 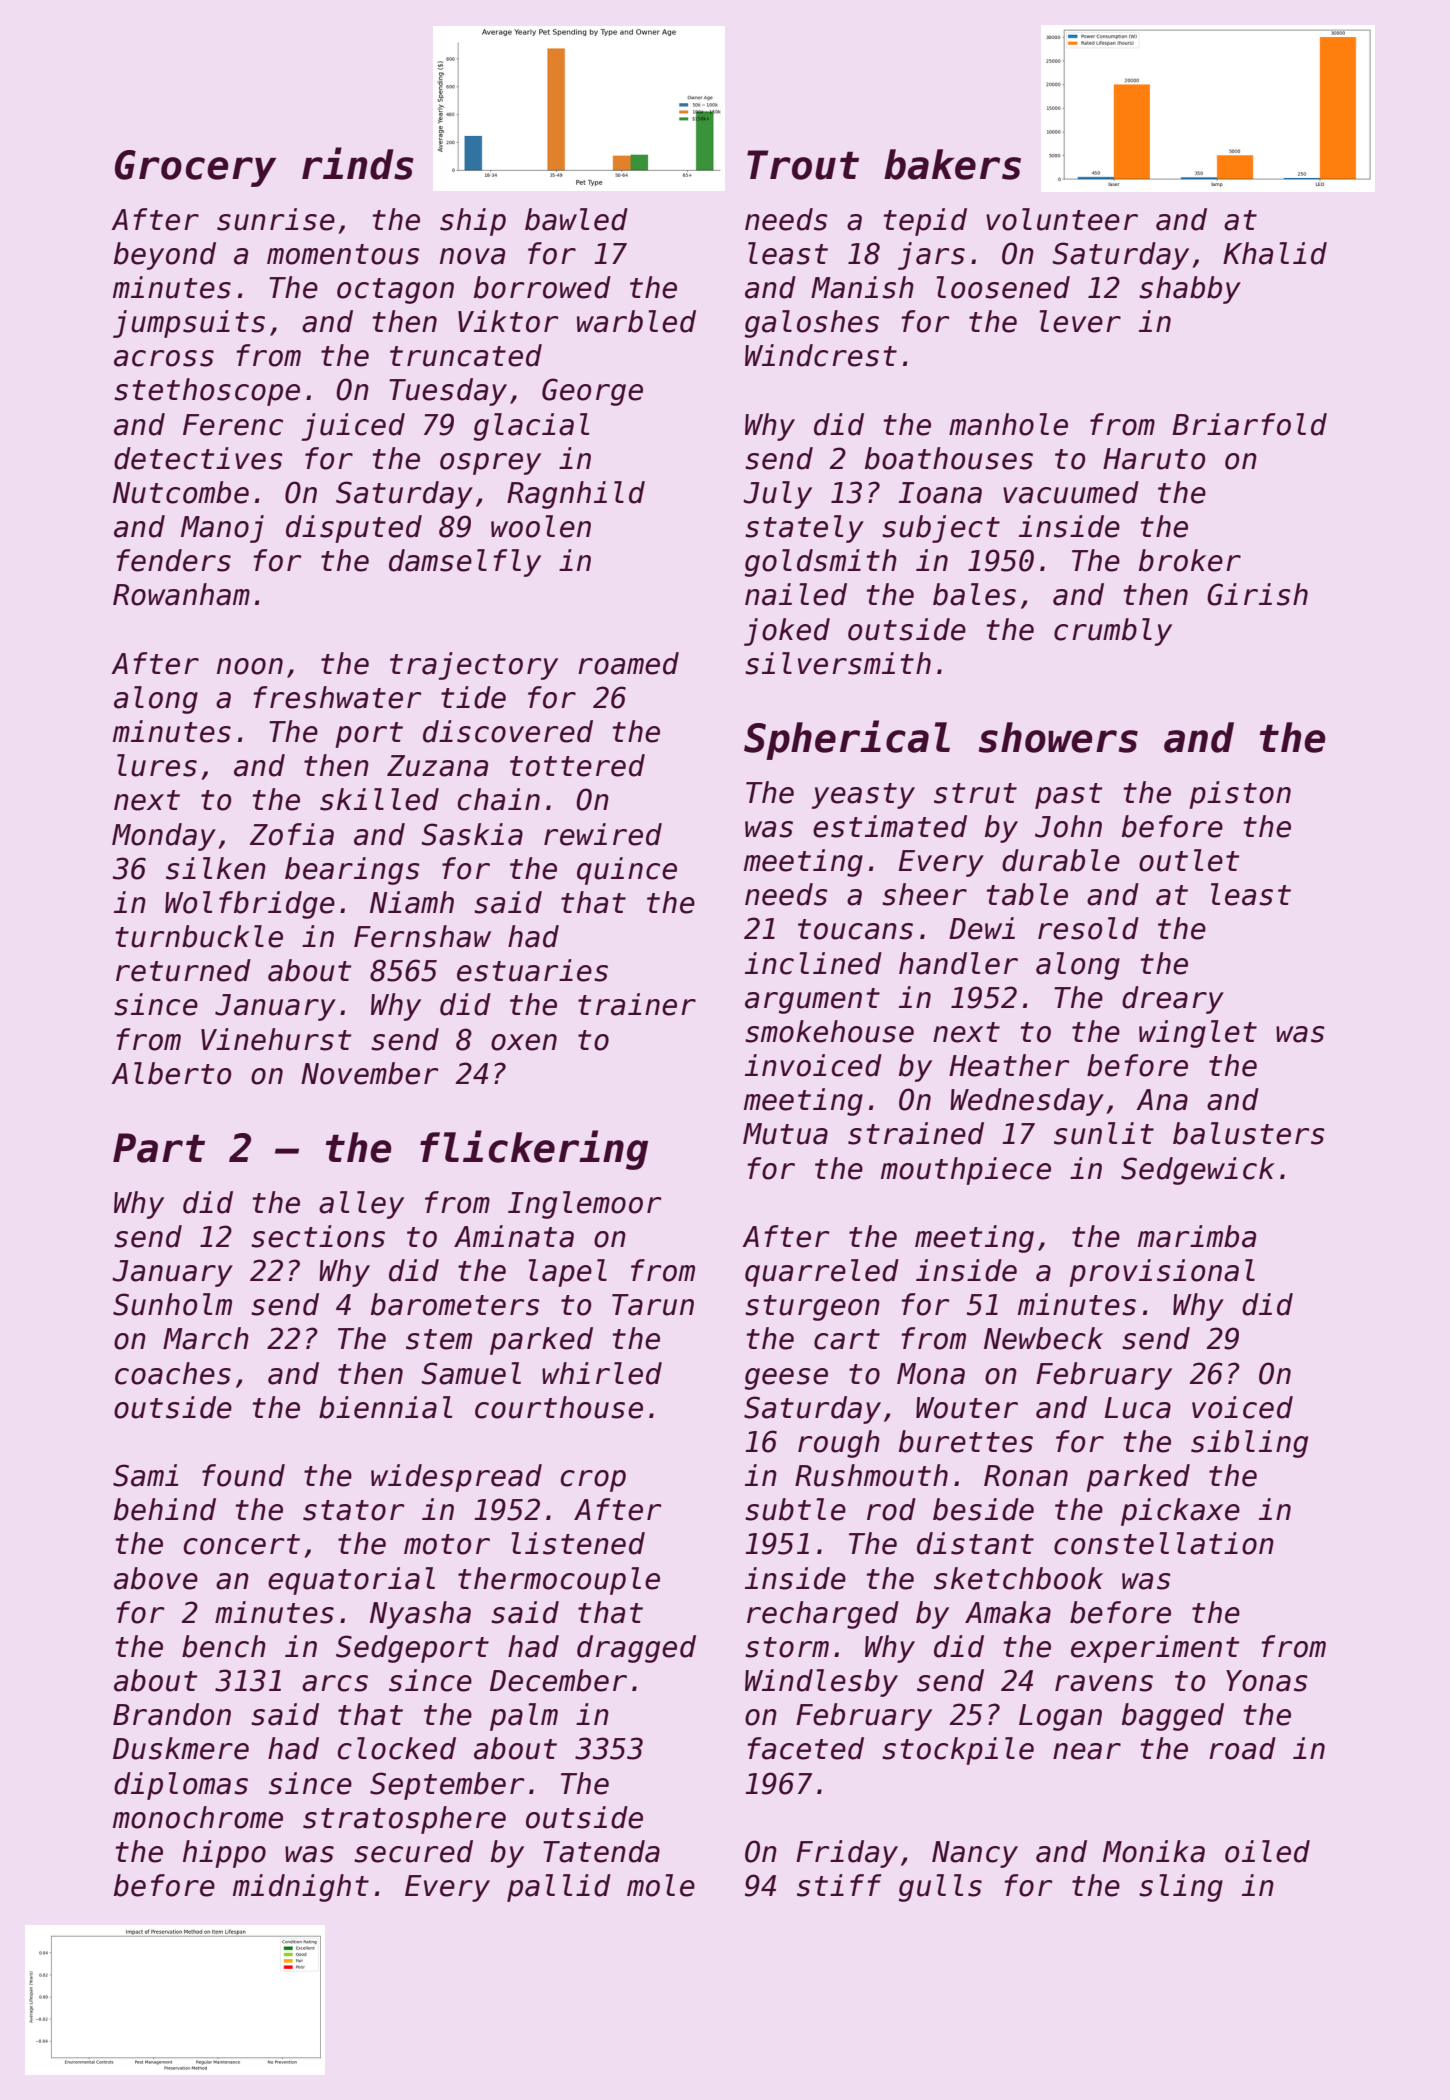 I want to click on Duskmere, so click(x=181, y=1748).
